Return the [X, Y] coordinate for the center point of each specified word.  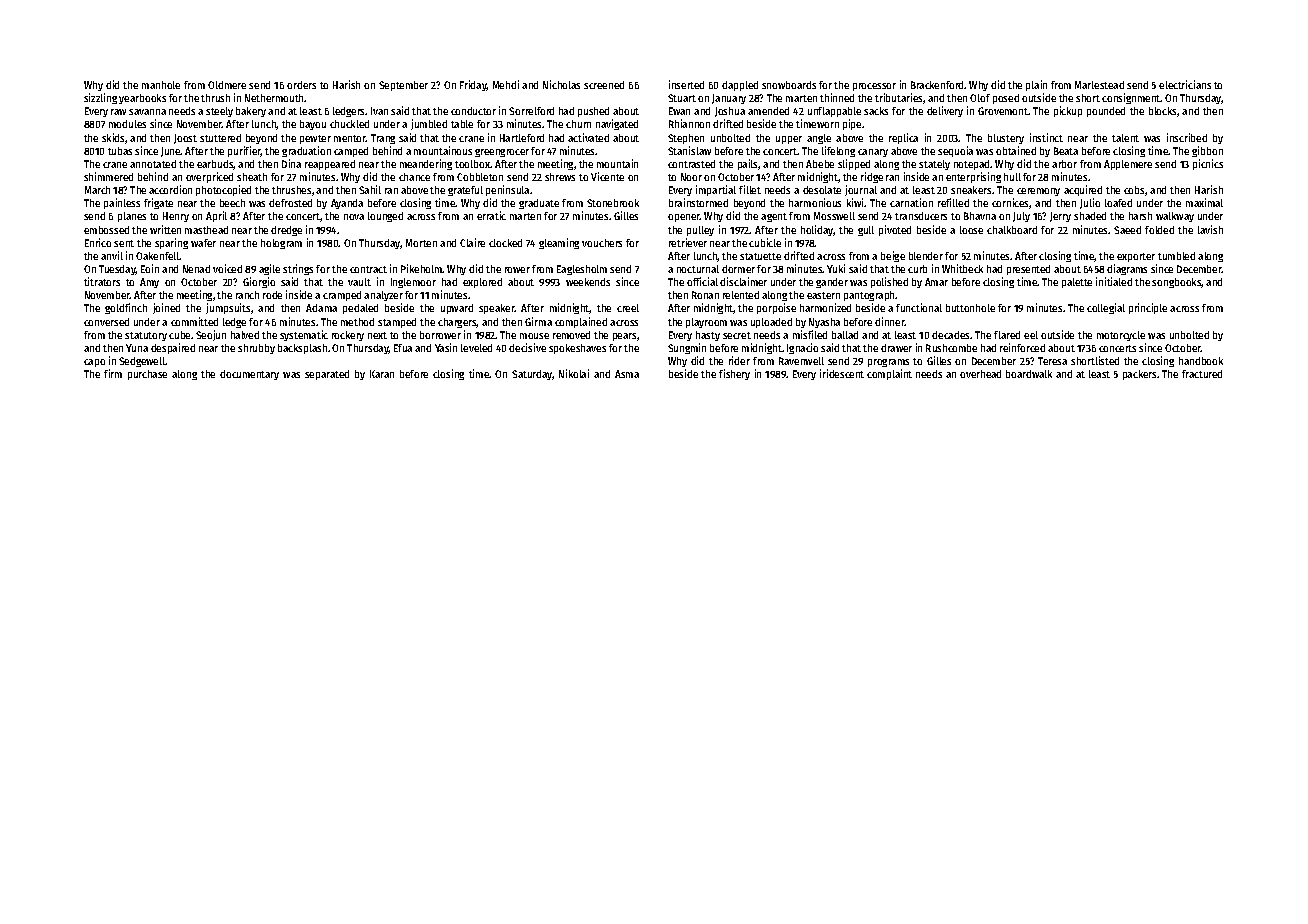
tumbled [1176, 256]
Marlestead [1099, 85]
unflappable [834, 112]
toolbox [472, 164]
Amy [149, 283]
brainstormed [698, 202]
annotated [153, 164]
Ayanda [347, 204]
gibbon [1207, 151]
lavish [1210, 229]
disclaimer [743, 281]
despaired [173, 348]
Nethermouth [275, 98]
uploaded [771, 323]
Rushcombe [951, 348]
